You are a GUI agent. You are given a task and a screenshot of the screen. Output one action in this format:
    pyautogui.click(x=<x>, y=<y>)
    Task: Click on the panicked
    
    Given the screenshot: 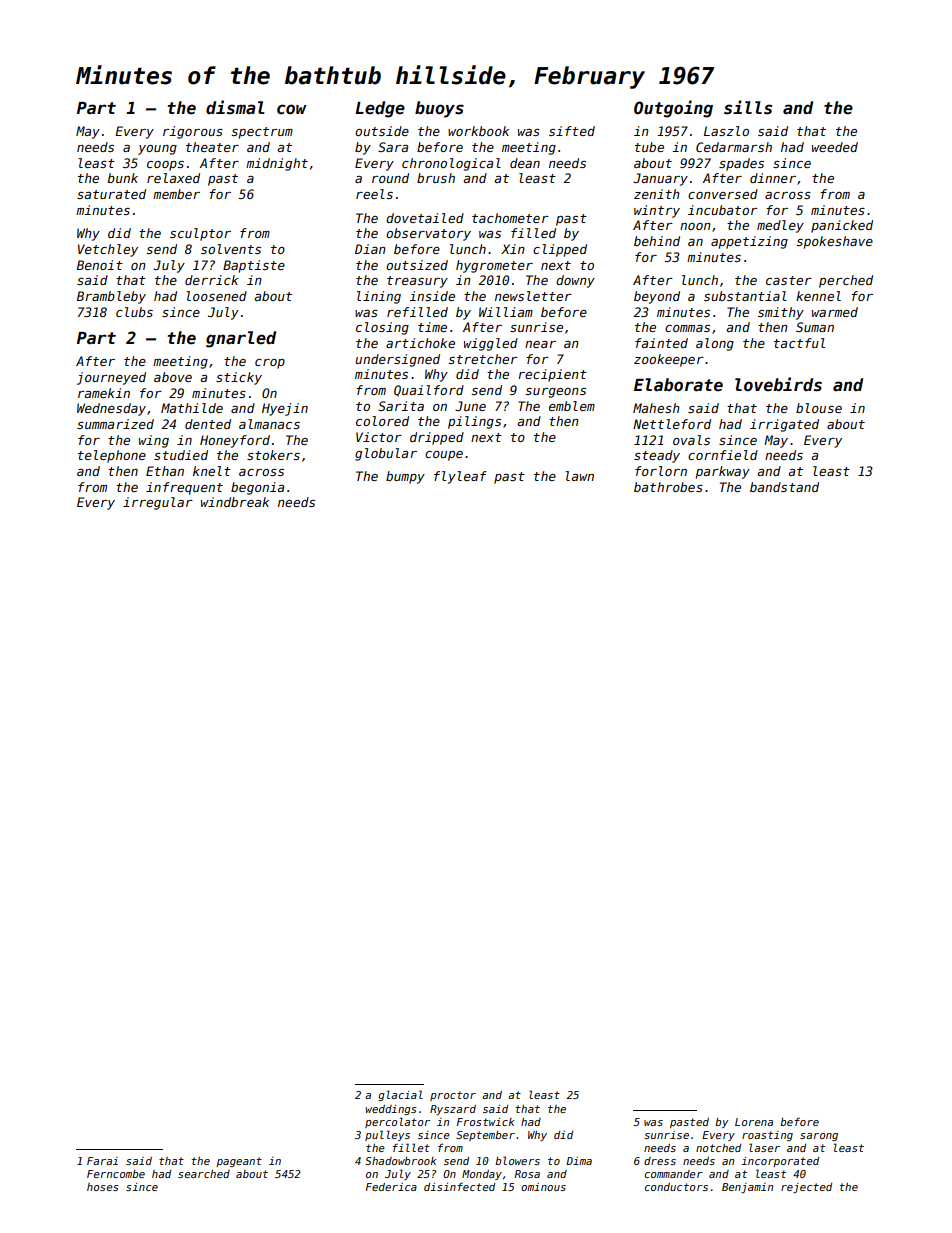 What is the action you would take?
    pyautogui.click(x=842, y=226)
